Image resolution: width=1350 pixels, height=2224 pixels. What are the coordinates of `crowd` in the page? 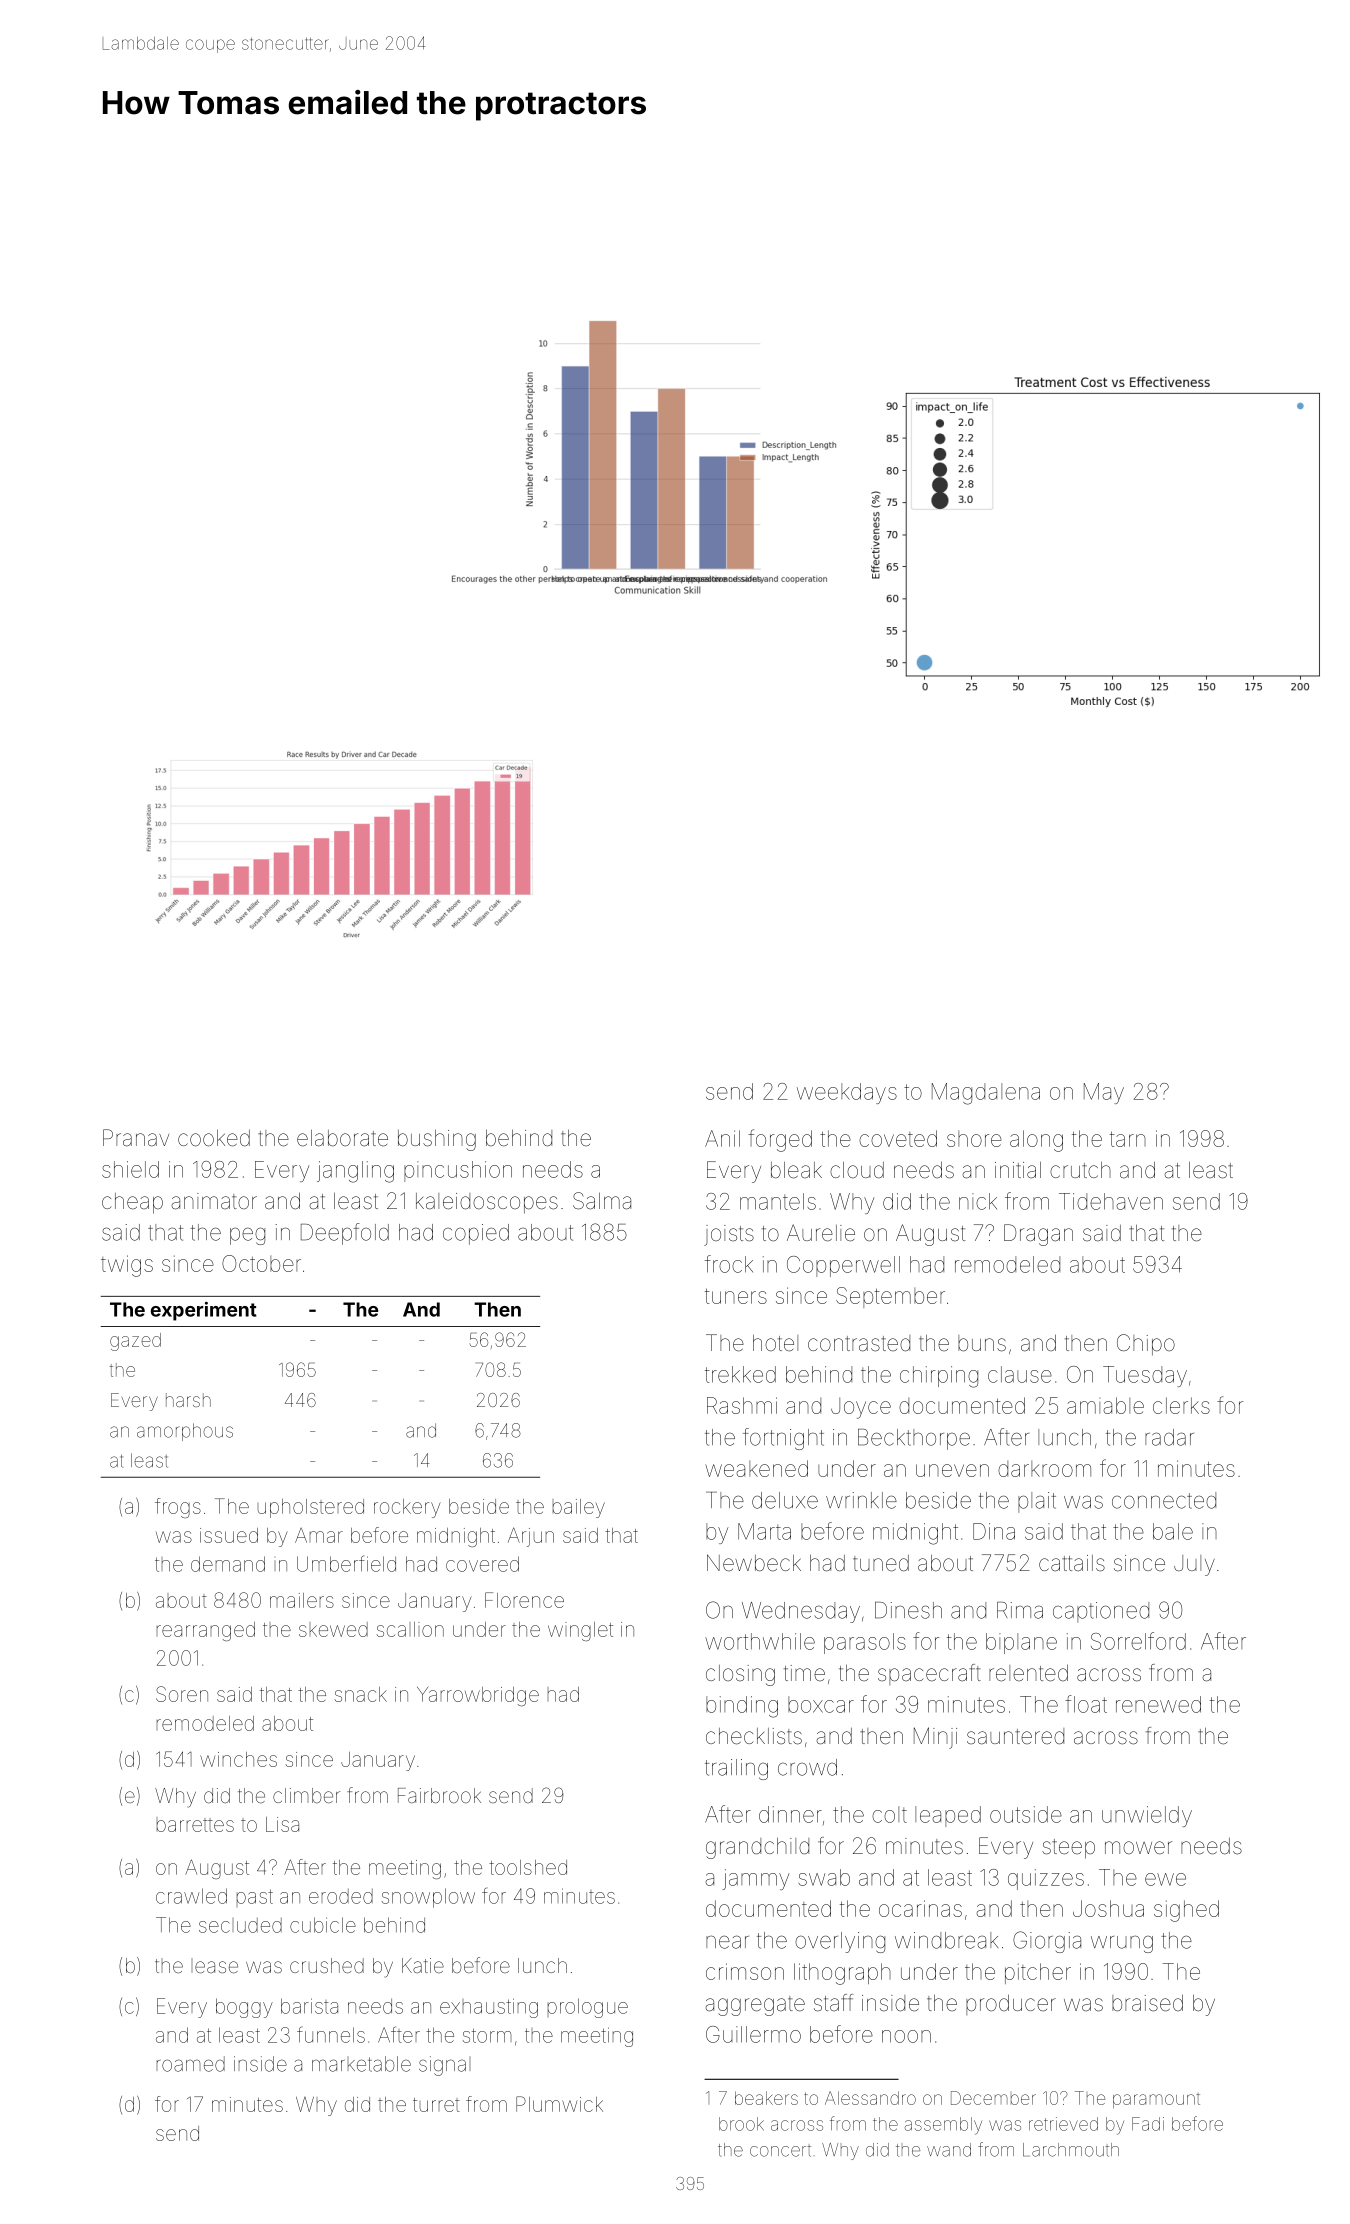 It's located at (807, 1767).
